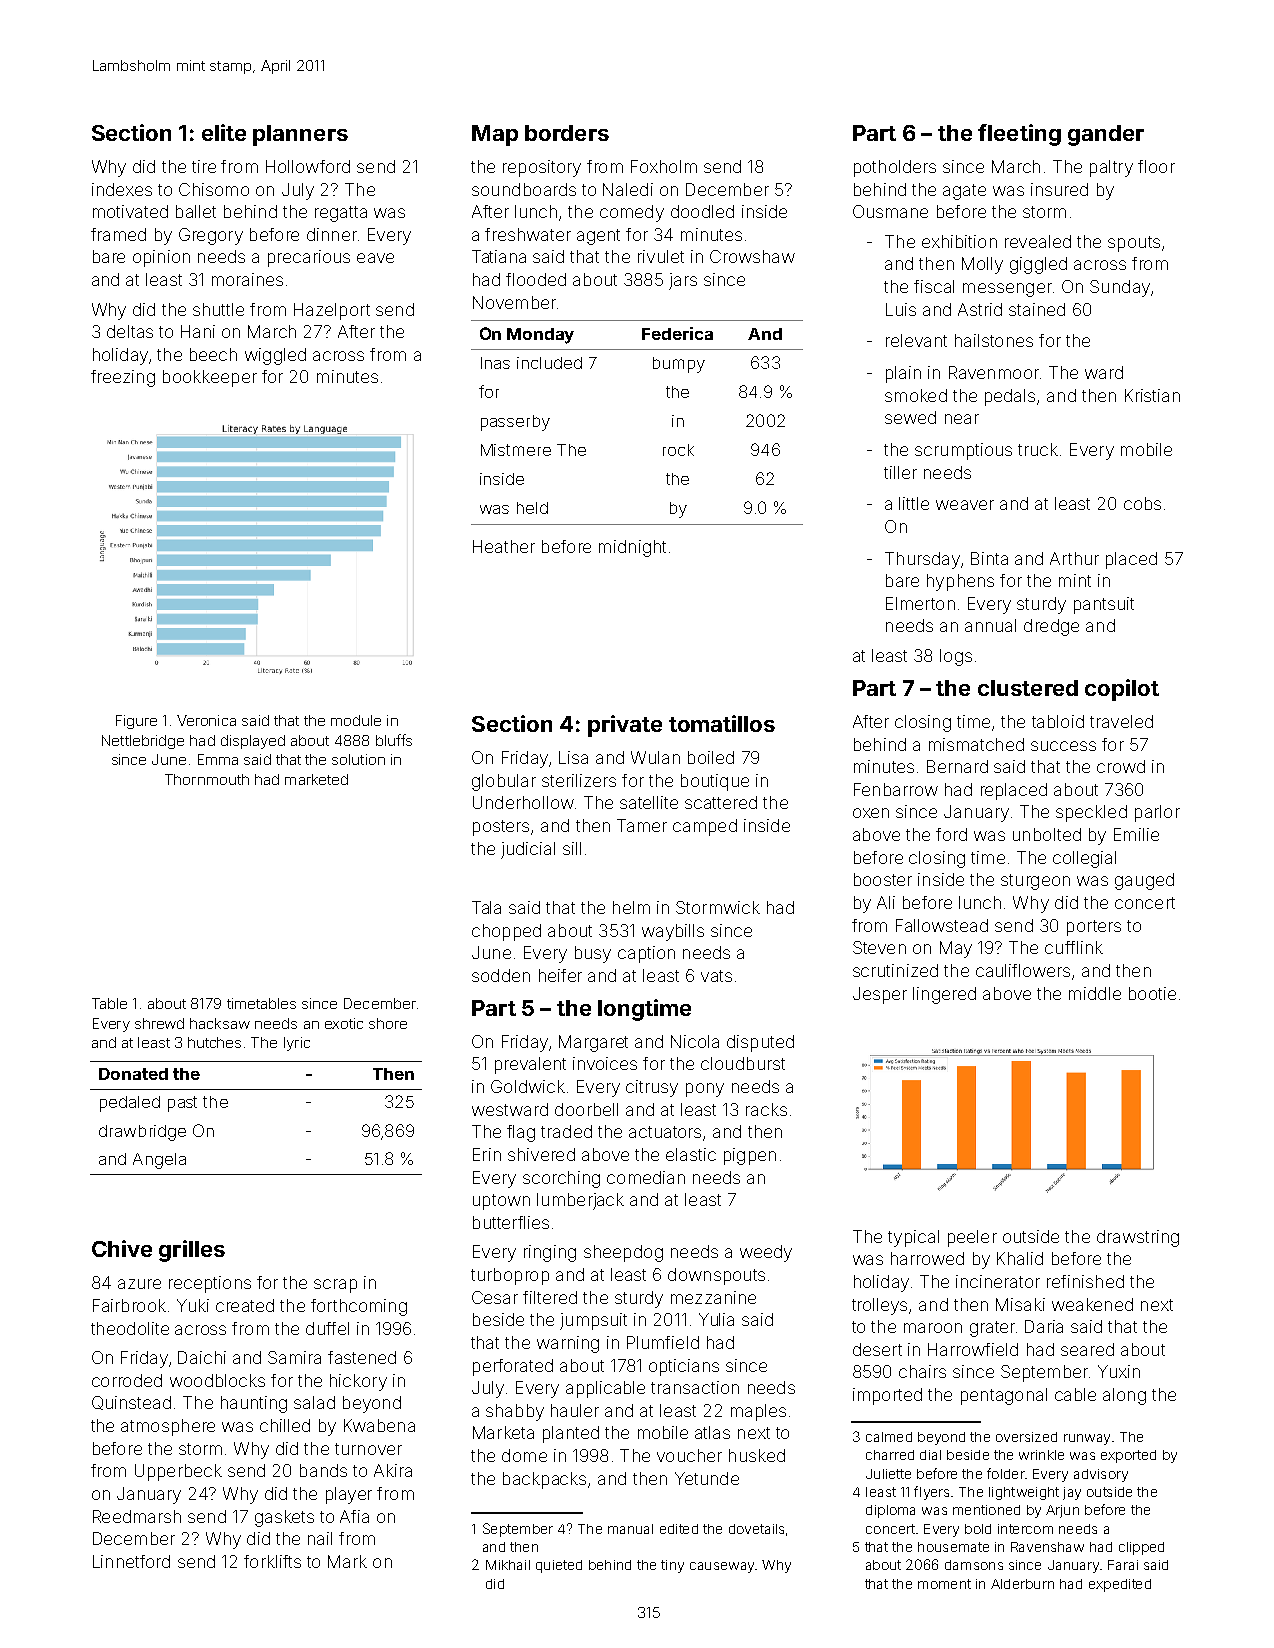 This page has width=1274, height=1648. I want to click on flooded, so click(536, 279).
